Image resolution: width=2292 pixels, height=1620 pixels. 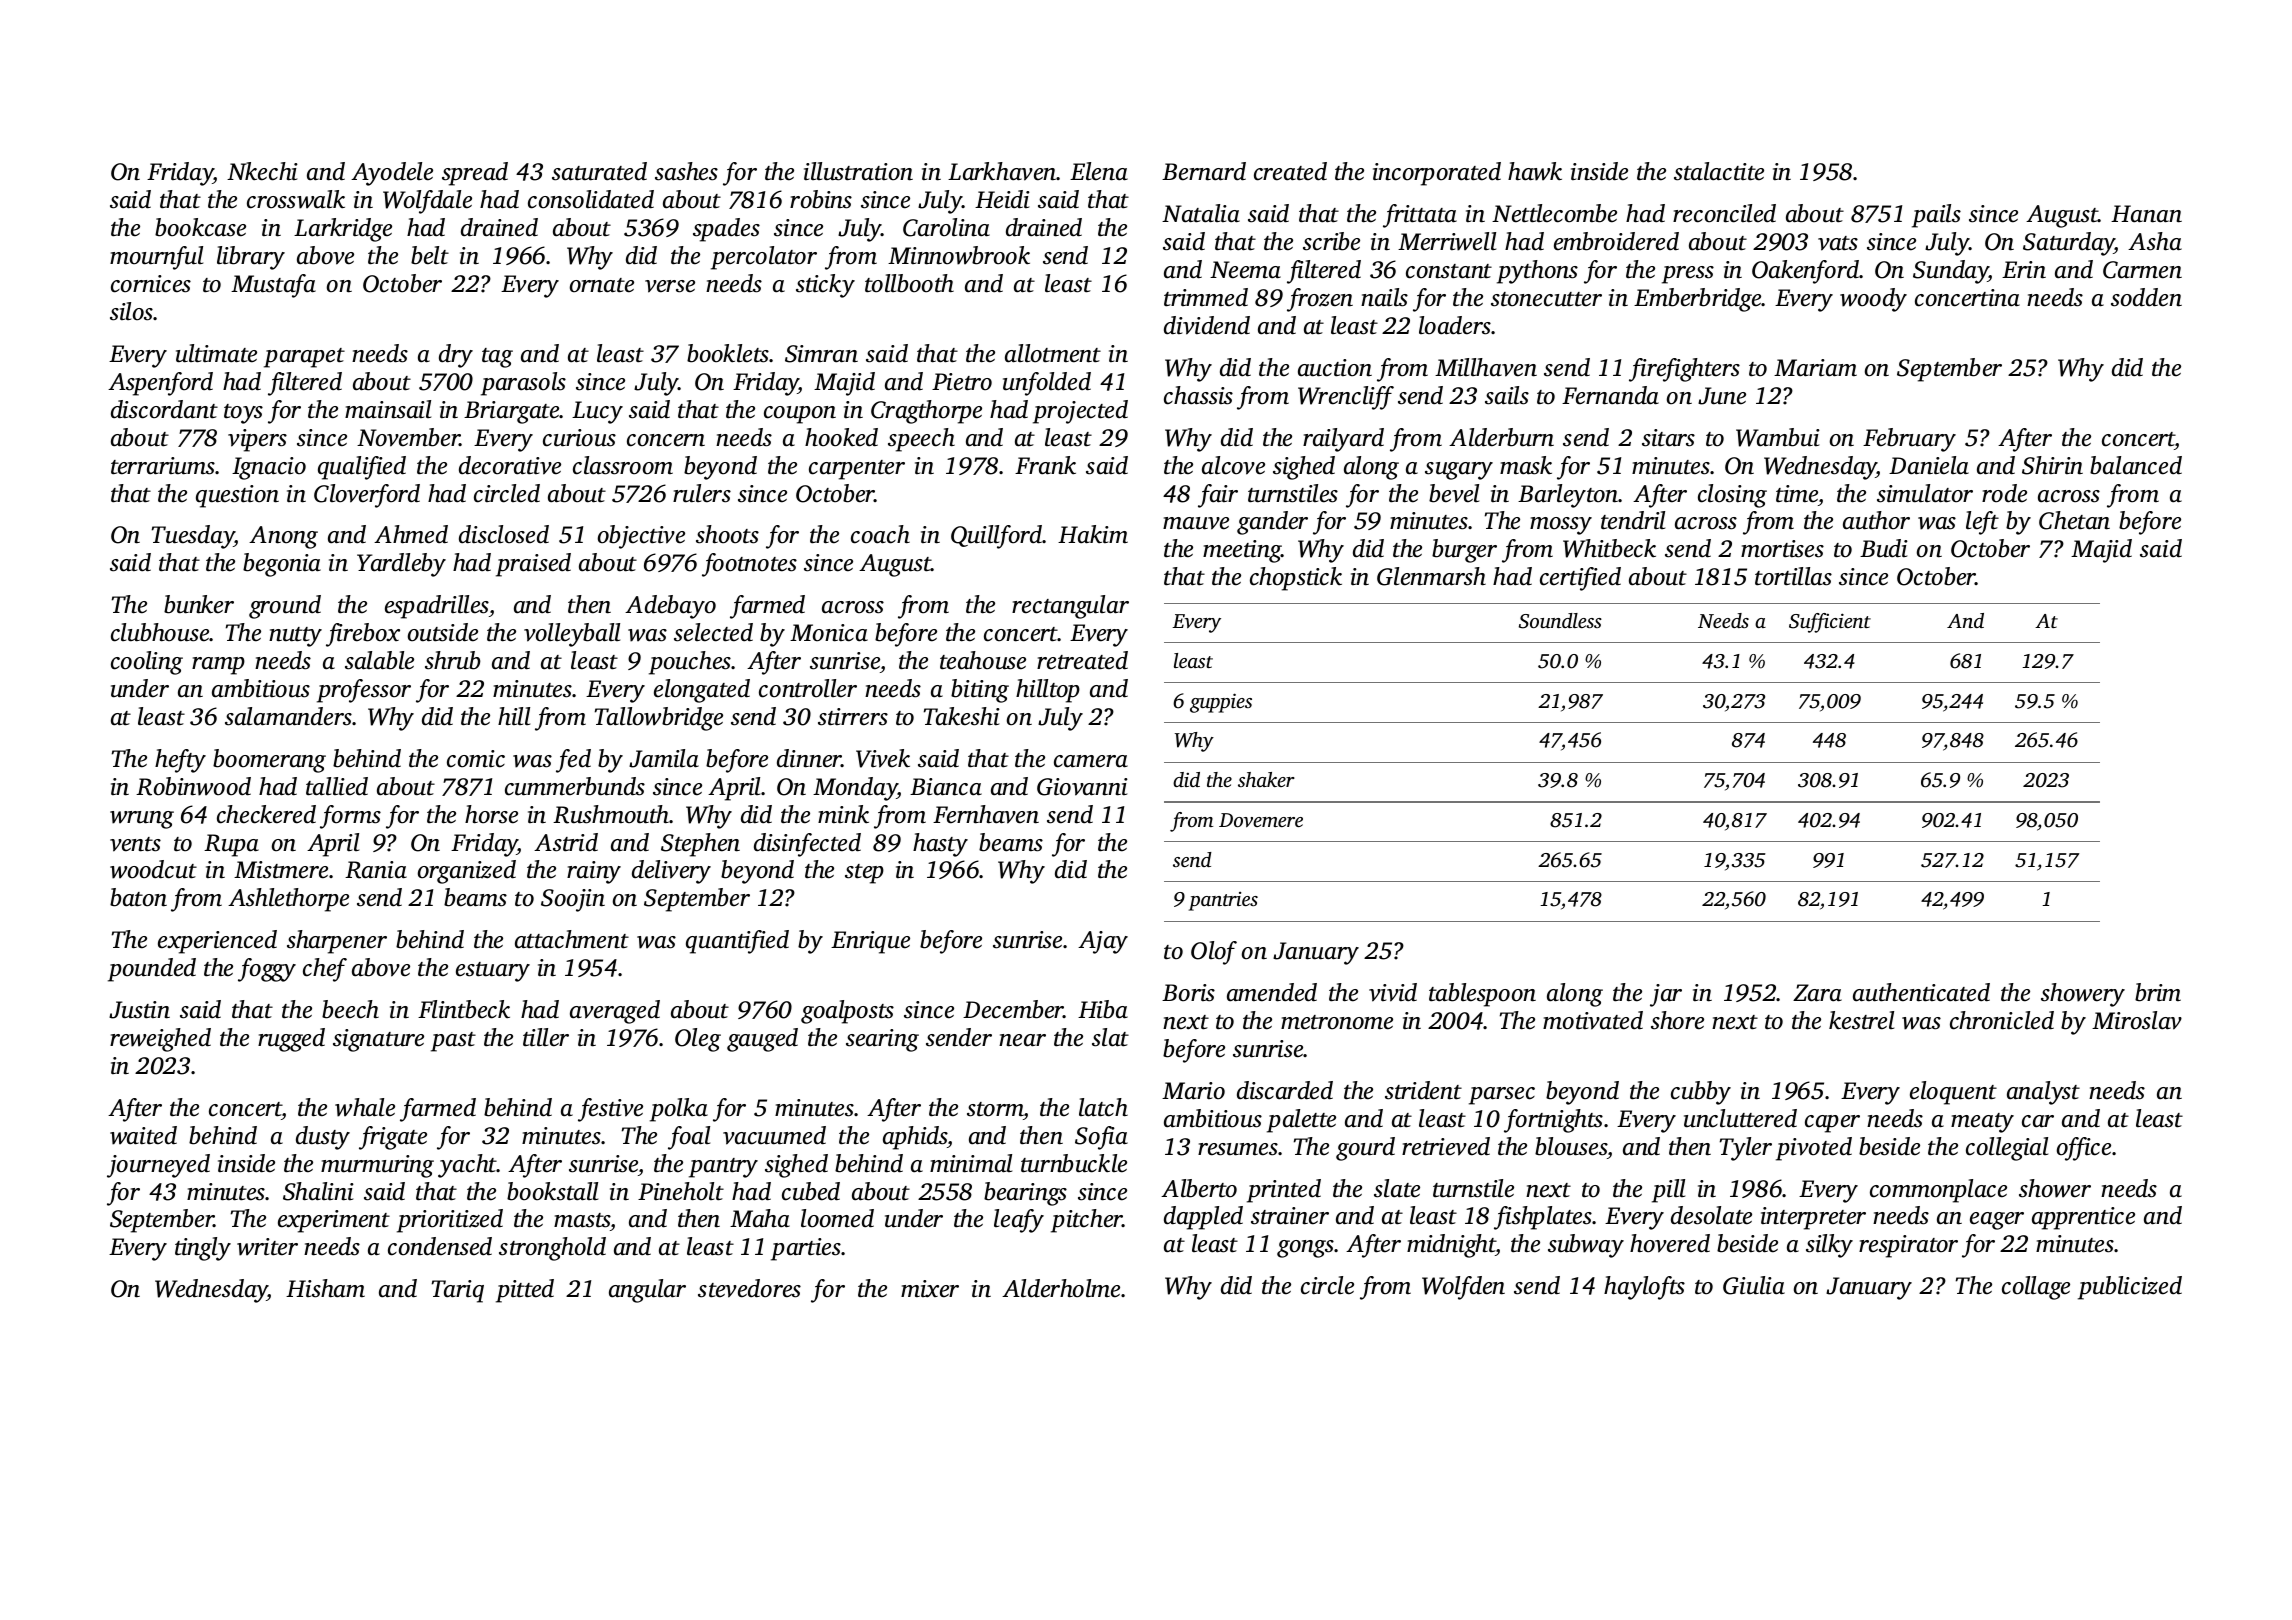 I want to click on fair, so click(x=1218, y=496).
